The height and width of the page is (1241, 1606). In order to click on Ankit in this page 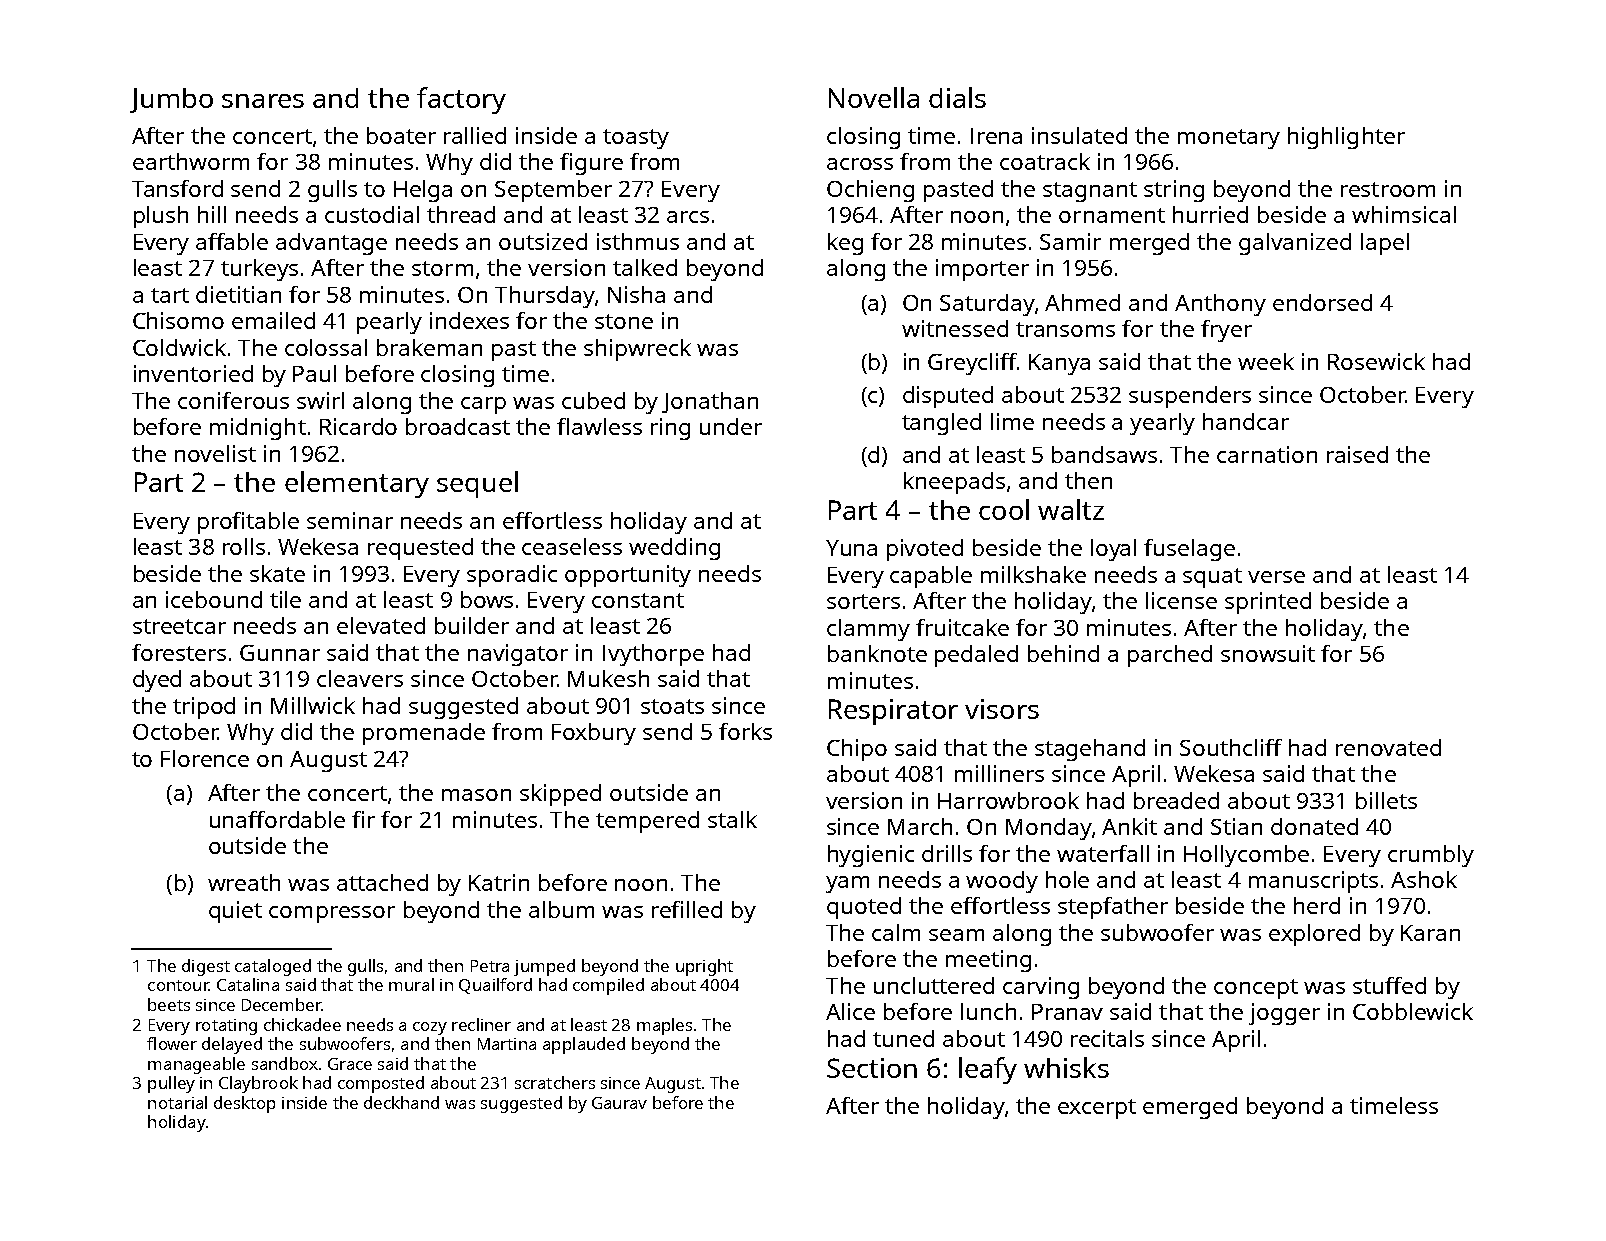, I will do `click(1129, 826)`.
